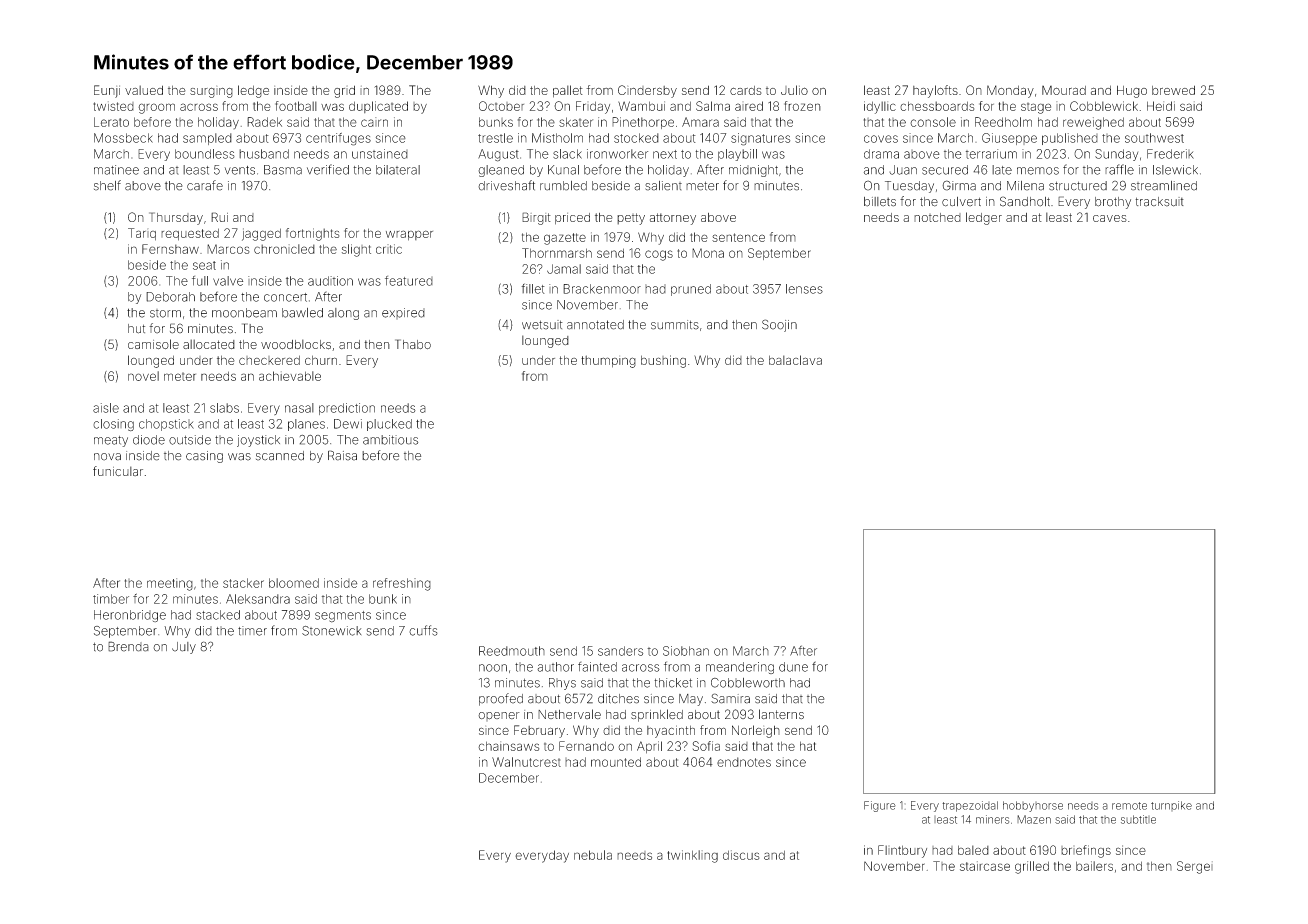 This screenshot has width=1308, height=924. Describe the element at coordinates (593, 855) in the screenshot. I see `nebula` at that location.
